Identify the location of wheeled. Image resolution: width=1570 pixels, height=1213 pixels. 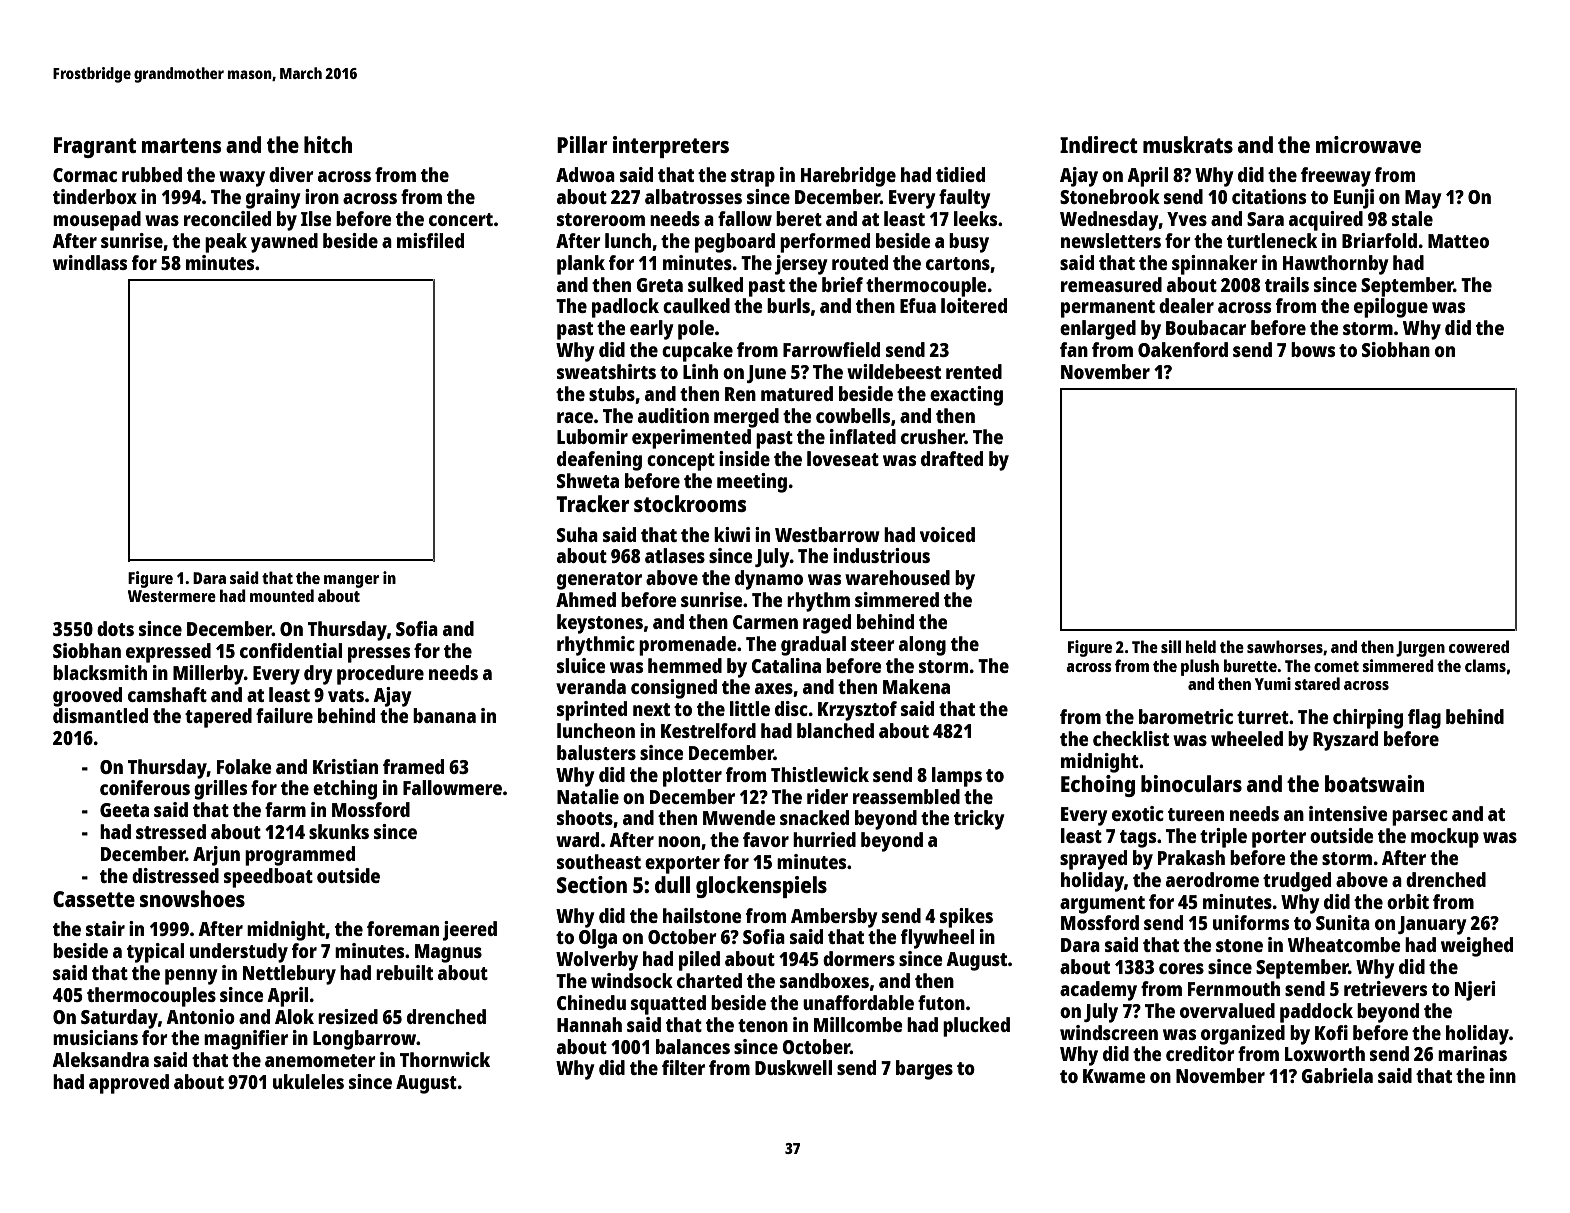
(1247, 738).
